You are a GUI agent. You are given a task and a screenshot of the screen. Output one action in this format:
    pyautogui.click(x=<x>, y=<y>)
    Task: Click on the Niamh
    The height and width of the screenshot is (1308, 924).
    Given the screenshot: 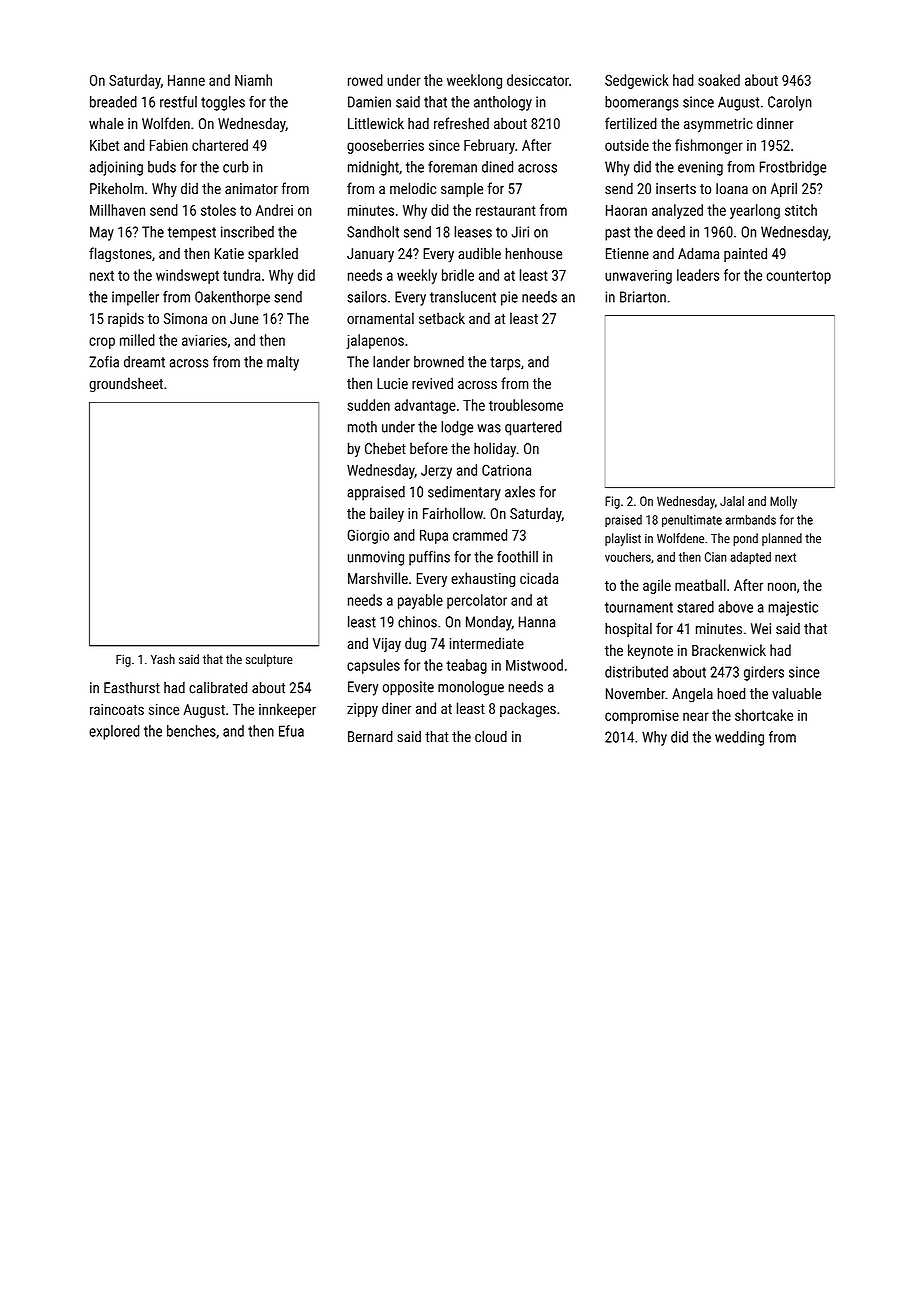 What is the action you would take?
    pyautogui.click(x=253, y=80)
